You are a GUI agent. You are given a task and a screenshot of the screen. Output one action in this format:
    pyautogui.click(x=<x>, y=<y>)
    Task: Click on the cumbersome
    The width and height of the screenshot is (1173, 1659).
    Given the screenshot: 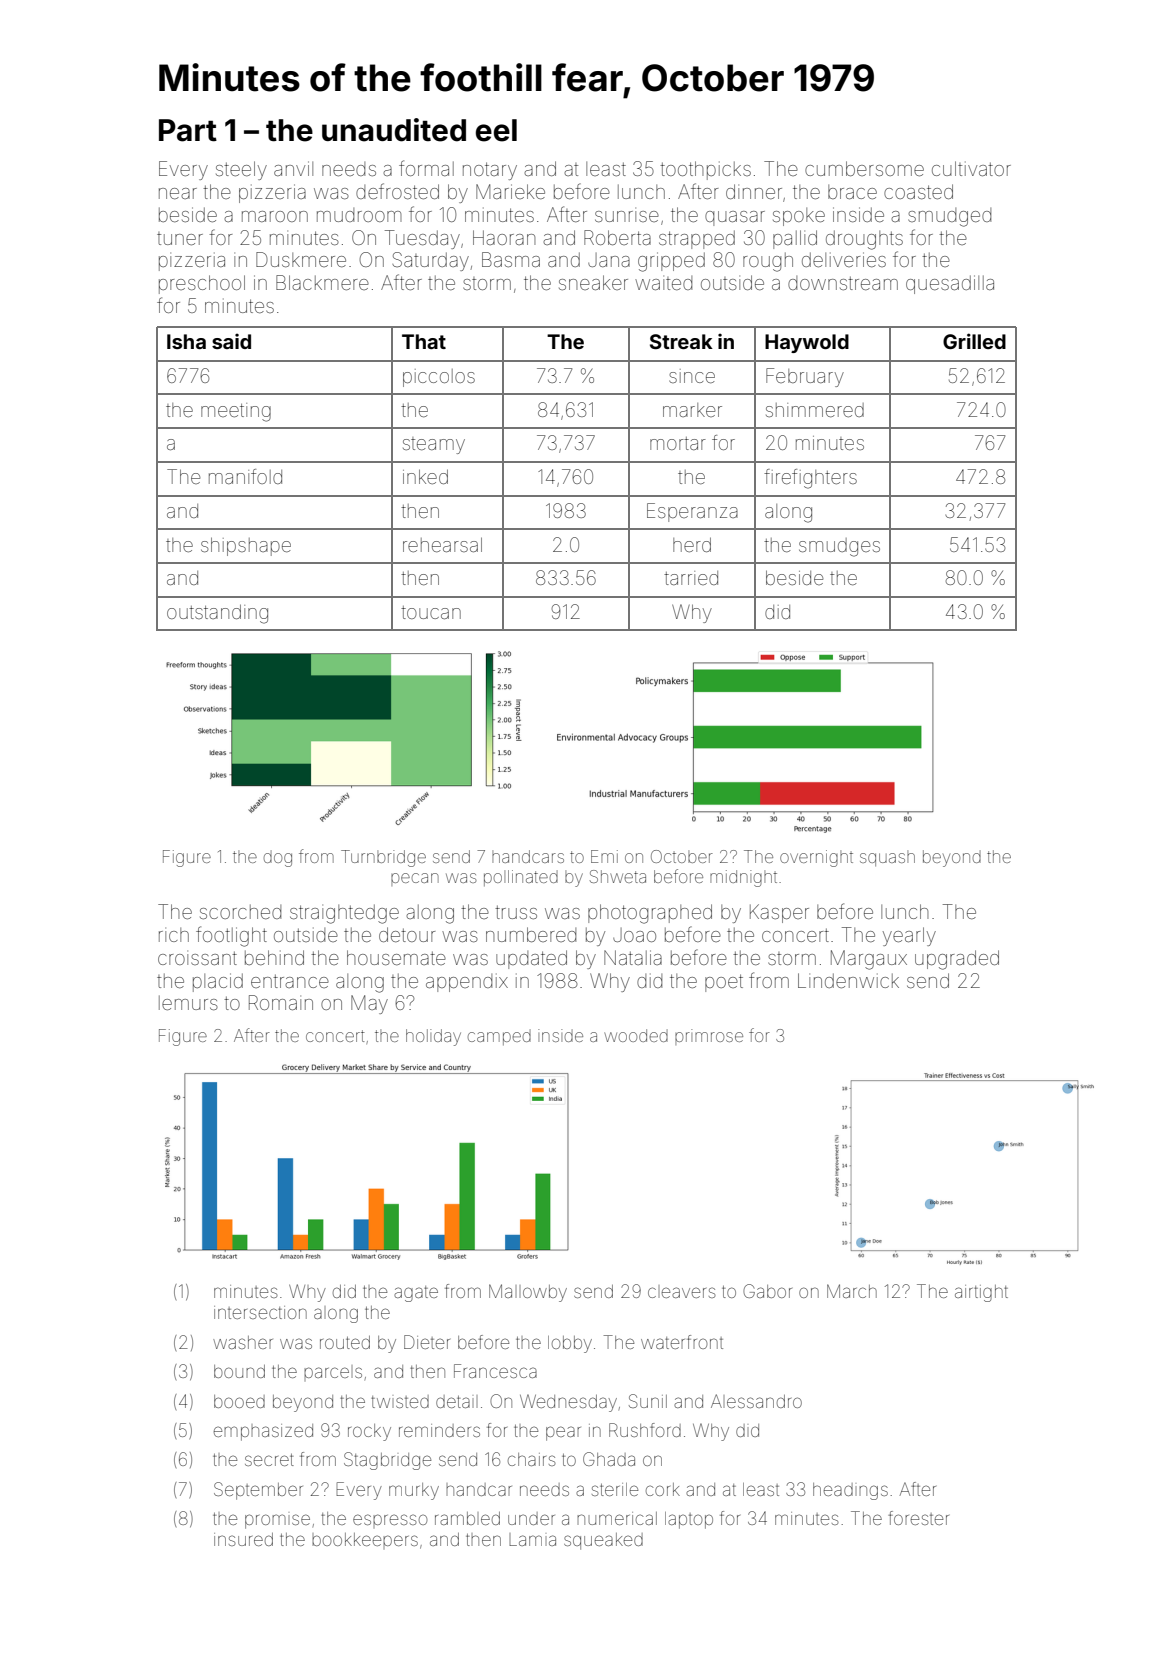 What is the action you would take?
    pyautogui.click(x=864, y=168)
